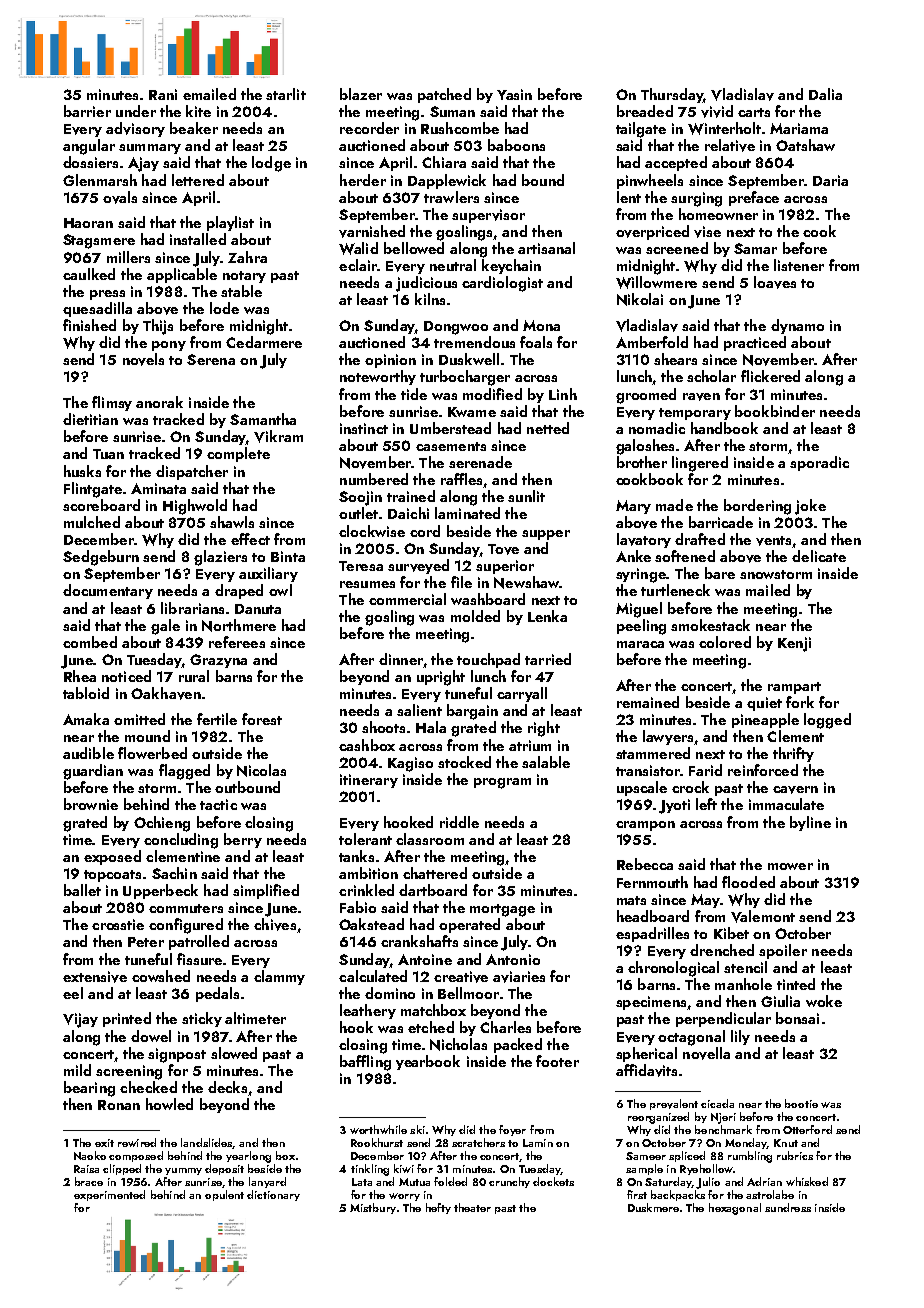 The height and width of the screenshot is (1308, 924). What do you see at coordinates (536, 342) in the screenshot?
I see `foals` at bounding box center [536, 342].
